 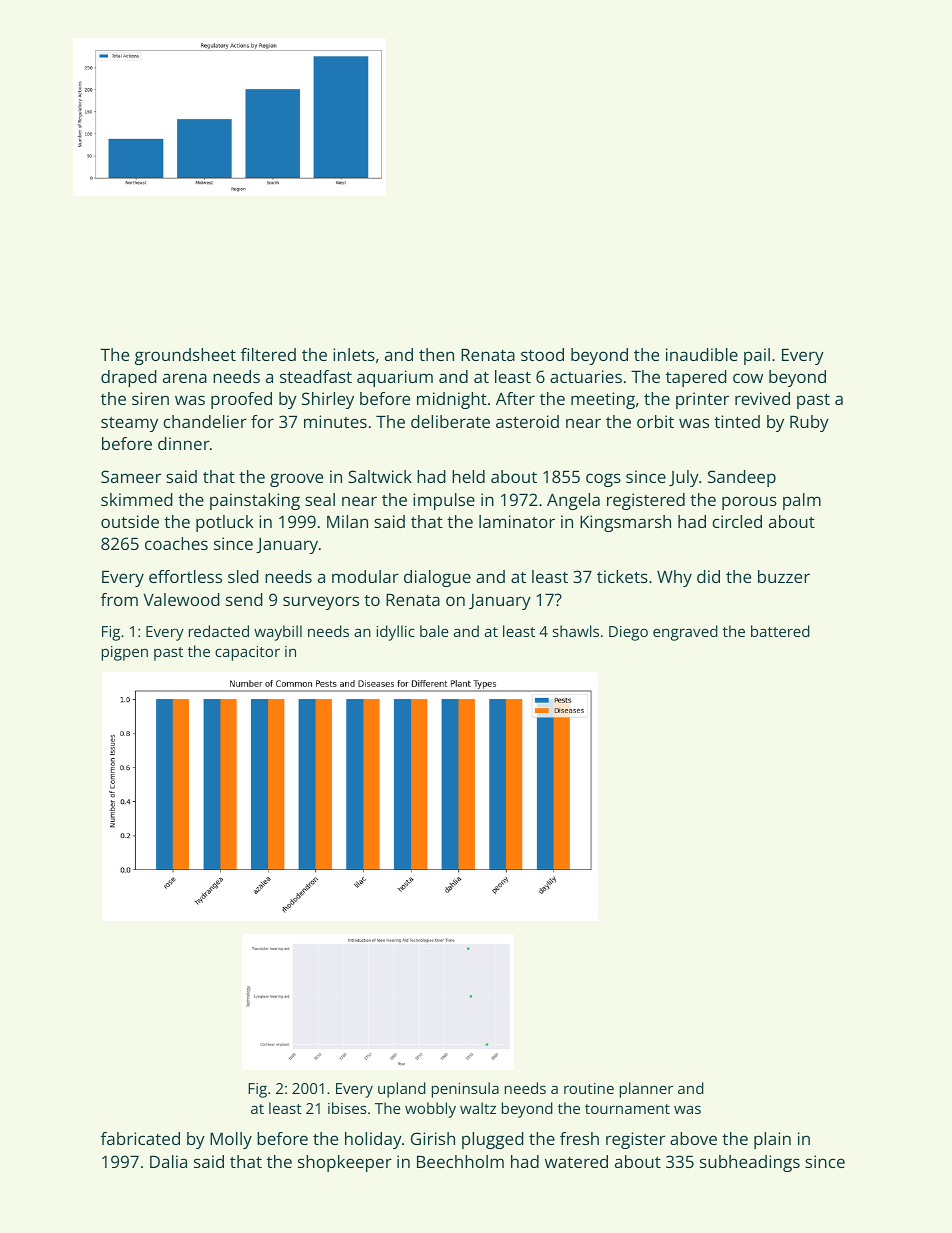 What do you see at coordinates (396, 633) in the document?
I see `idyllic` at bounding box center [396, 633].
